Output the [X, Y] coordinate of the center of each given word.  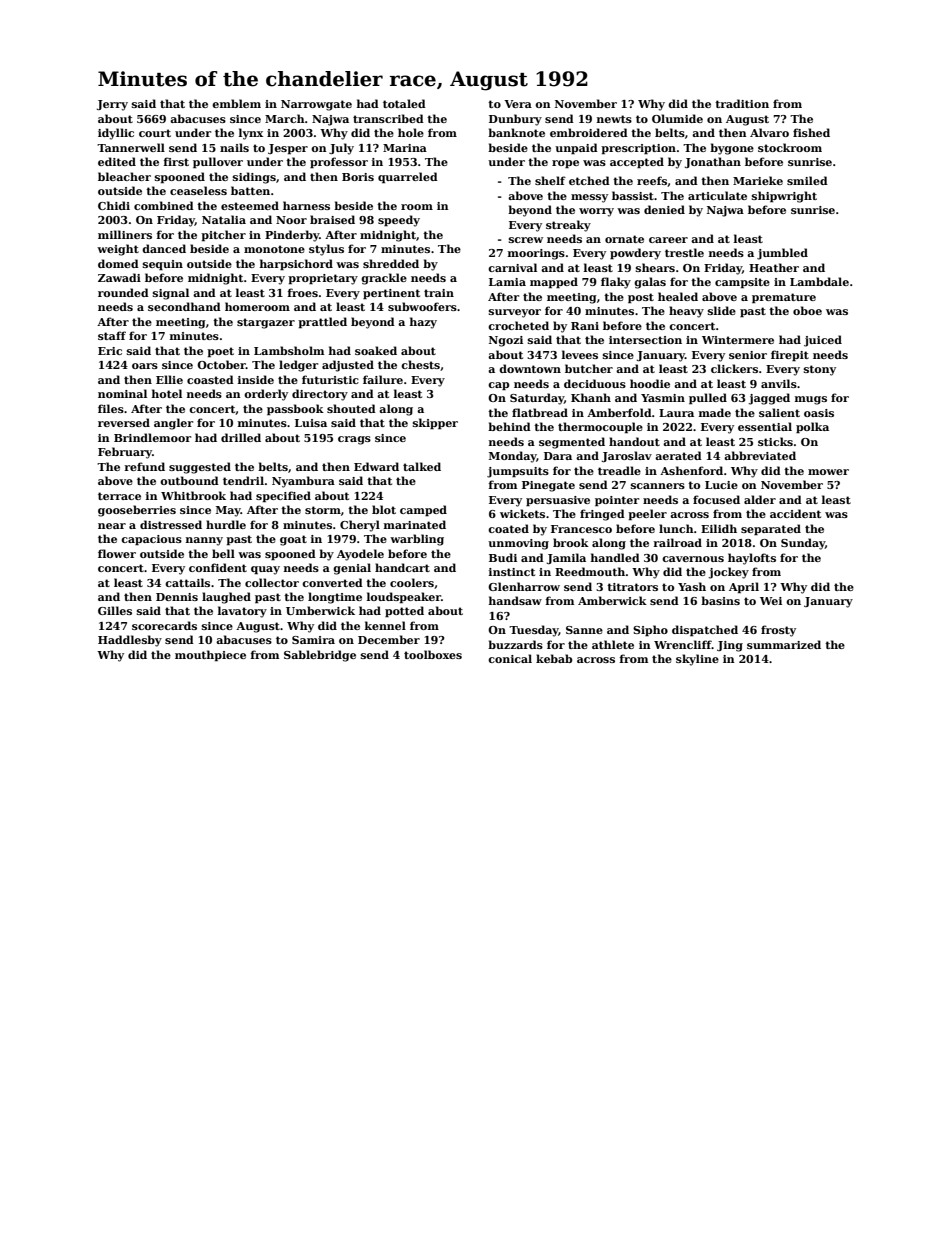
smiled [807, 180]
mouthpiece [210, 656]
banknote [516, 132]
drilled [241, 437]
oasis [819, 413]
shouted [351, 408]
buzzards [515, 644]
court [155, 133]
